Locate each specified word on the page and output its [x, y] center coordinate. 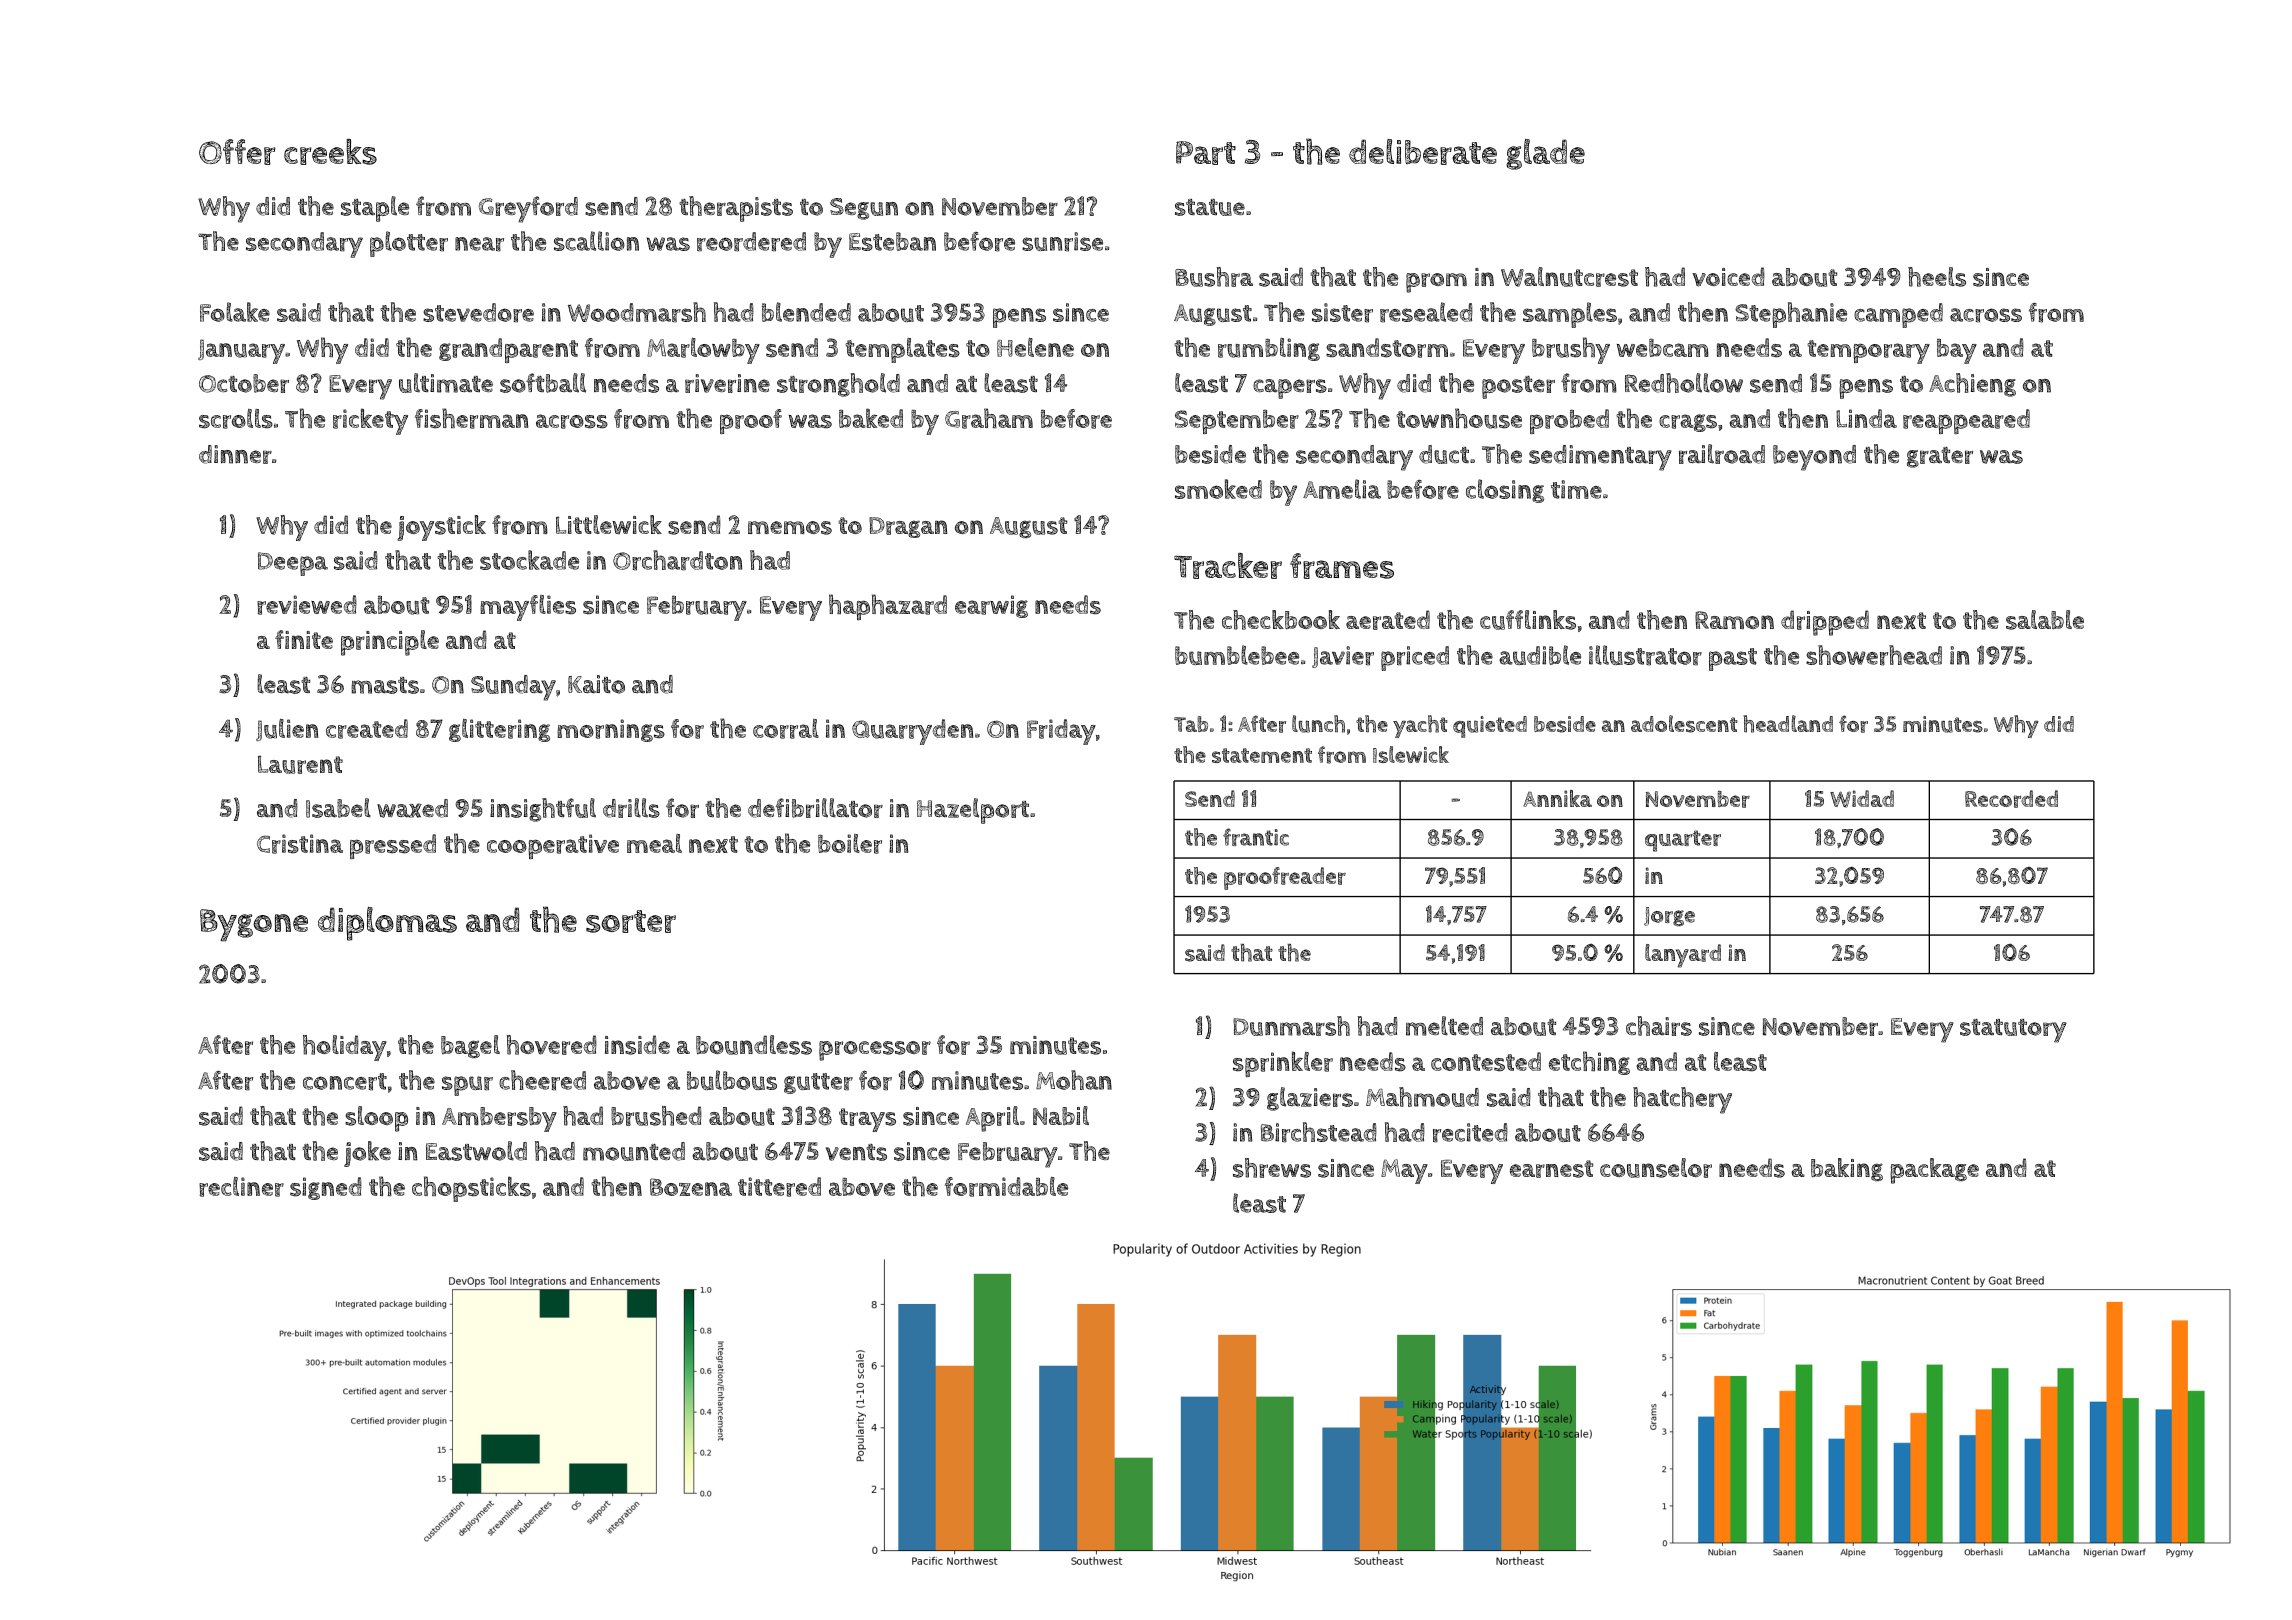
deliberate [1423, 152]
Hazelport [973, 811]
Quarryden [912, 732]
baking [1847, 1169]
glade [1545, 154]
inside [637, 1045]
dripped [1825, 623]
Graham [989, 418]
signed [326, 1188]
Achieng [1972, 385]
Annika [1557, 798]
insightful [543, 810]
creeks [330, 152]
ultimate [446, 383]
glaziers [1310, 1099]
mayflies [528, 608]
